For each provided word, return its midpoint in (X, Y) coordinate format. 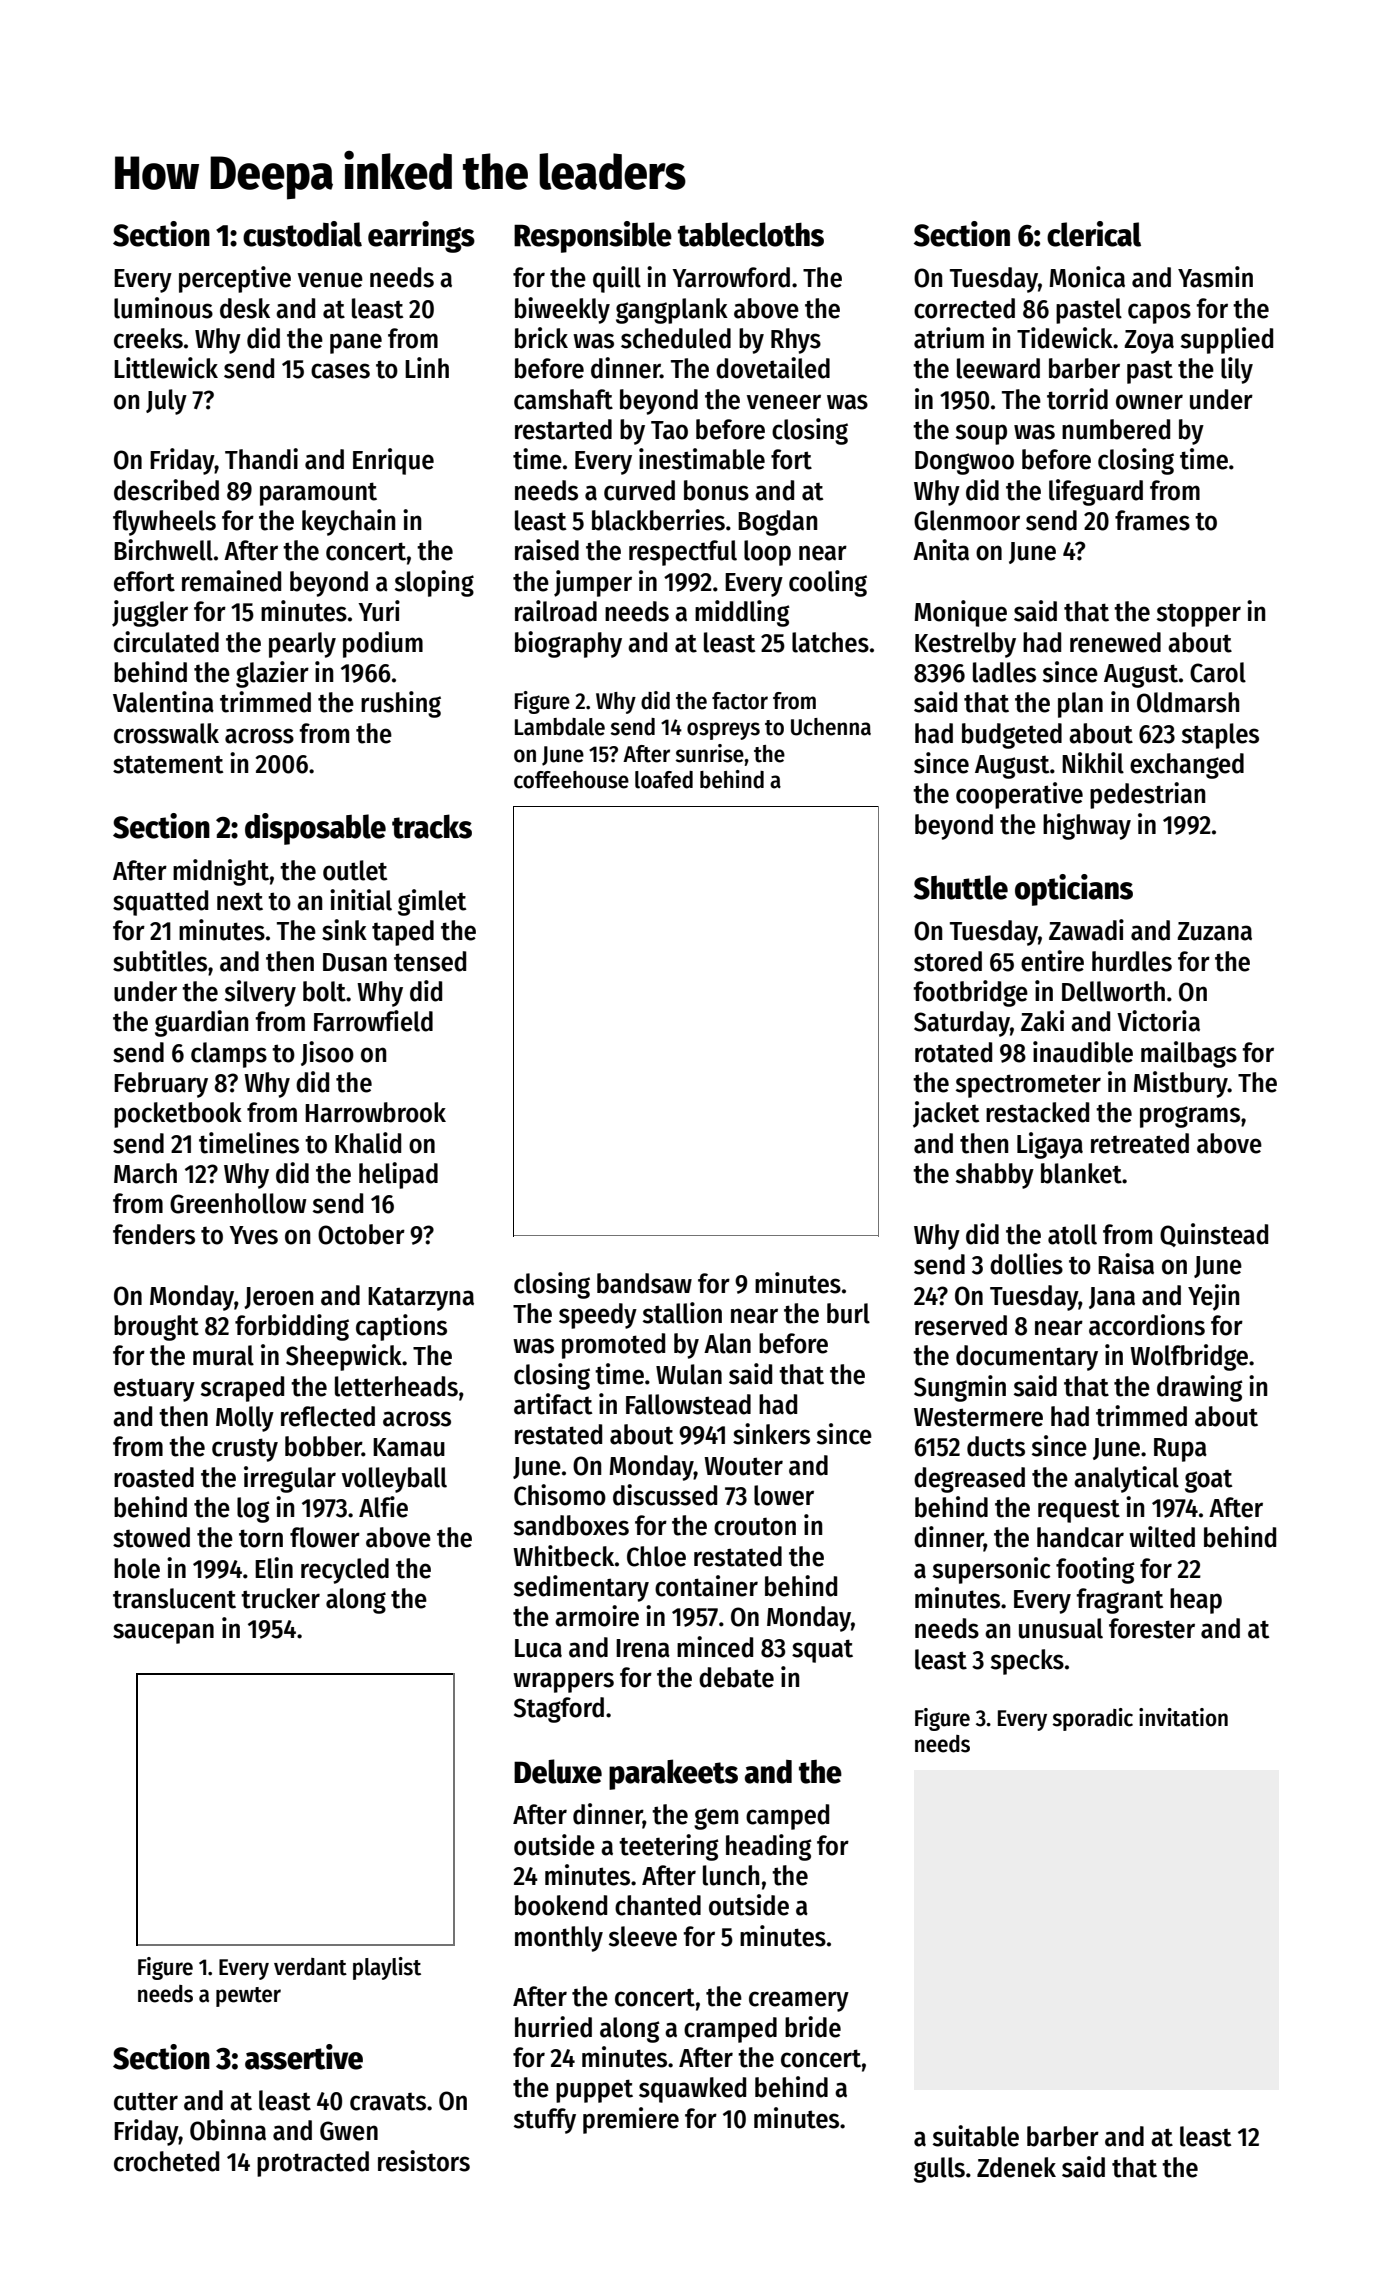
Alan (727, 1343)
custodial (302, 234)
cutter (146, 2101)
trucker (280, 1598)
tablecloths (751, 234)
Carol (1218, 672)
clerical (1094, 234)
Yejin (1213, 1297)
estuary (154, 1390)
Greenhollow (238, 1203)
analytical (1126, 1479)
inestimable (702, 459)
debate (736, 1677)
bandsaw (644, 1283)
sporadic (1092, 1719)
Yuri (379, 611)
